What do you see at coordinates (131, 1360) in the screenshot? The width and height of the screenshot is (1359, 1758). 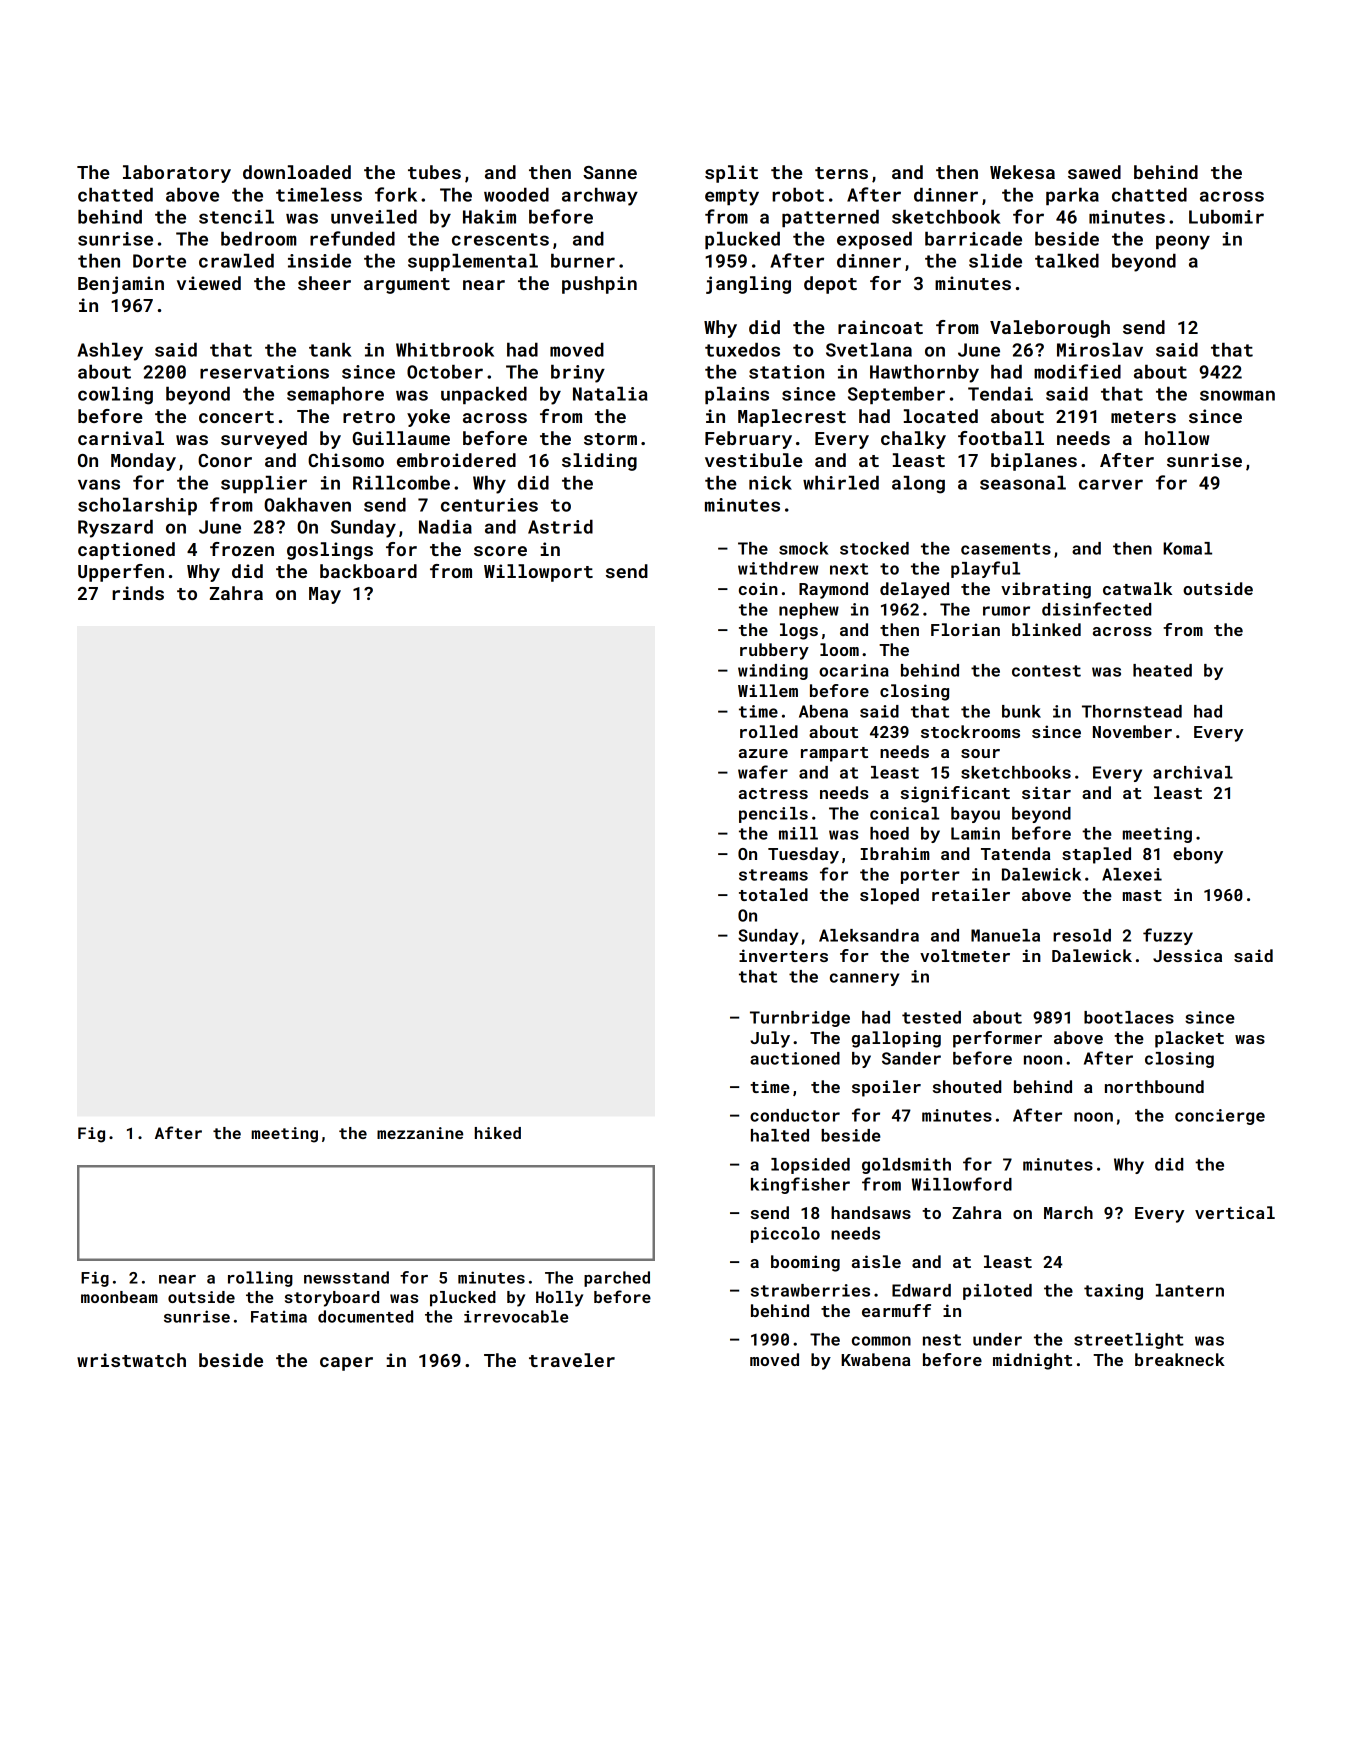 I see `wristwatch` at bounding box center [131, 1360].
